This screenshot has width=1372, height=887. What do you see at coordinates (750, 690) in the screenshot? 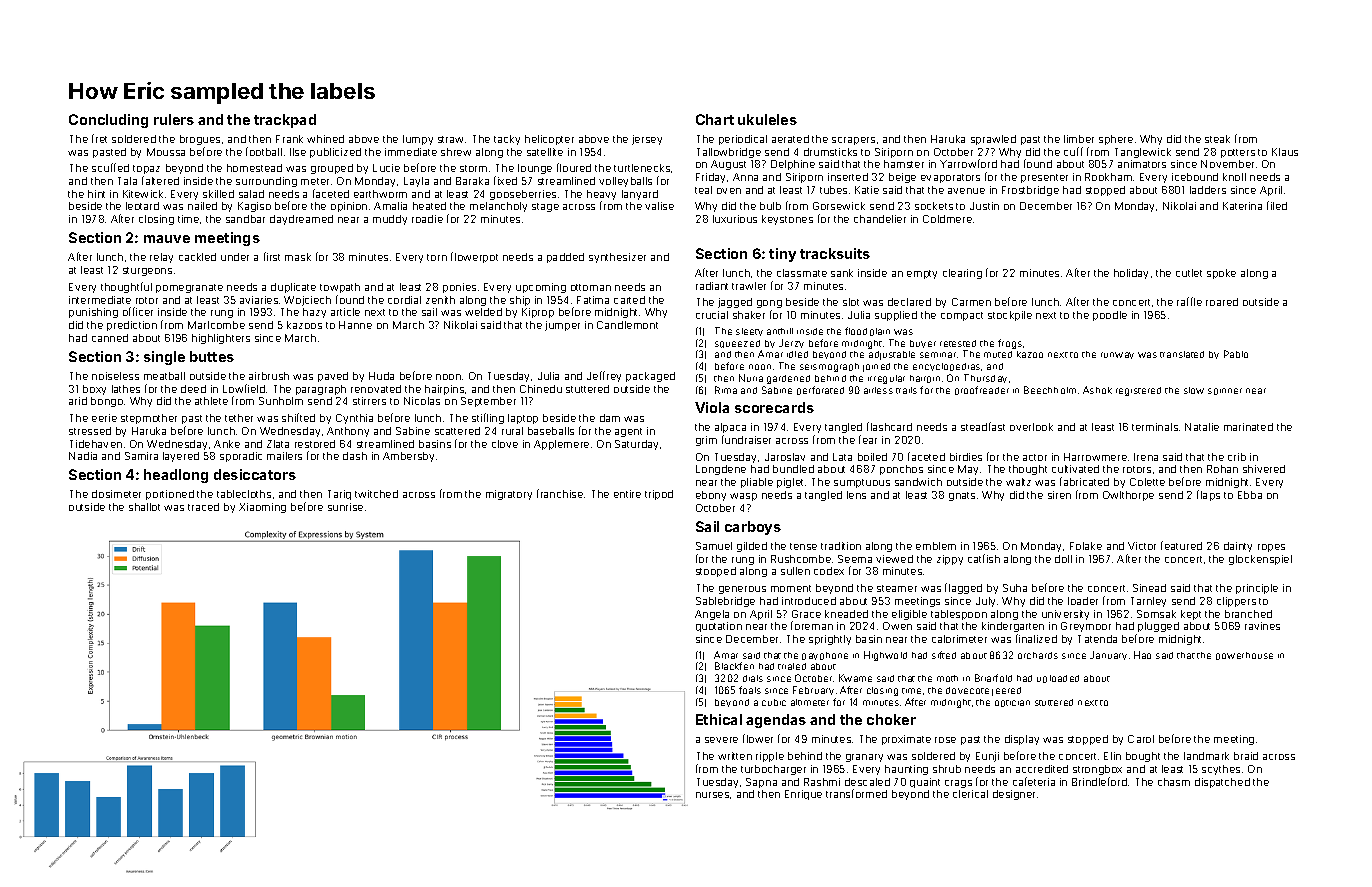
I see `foals` at bounding box center [750, 690].
